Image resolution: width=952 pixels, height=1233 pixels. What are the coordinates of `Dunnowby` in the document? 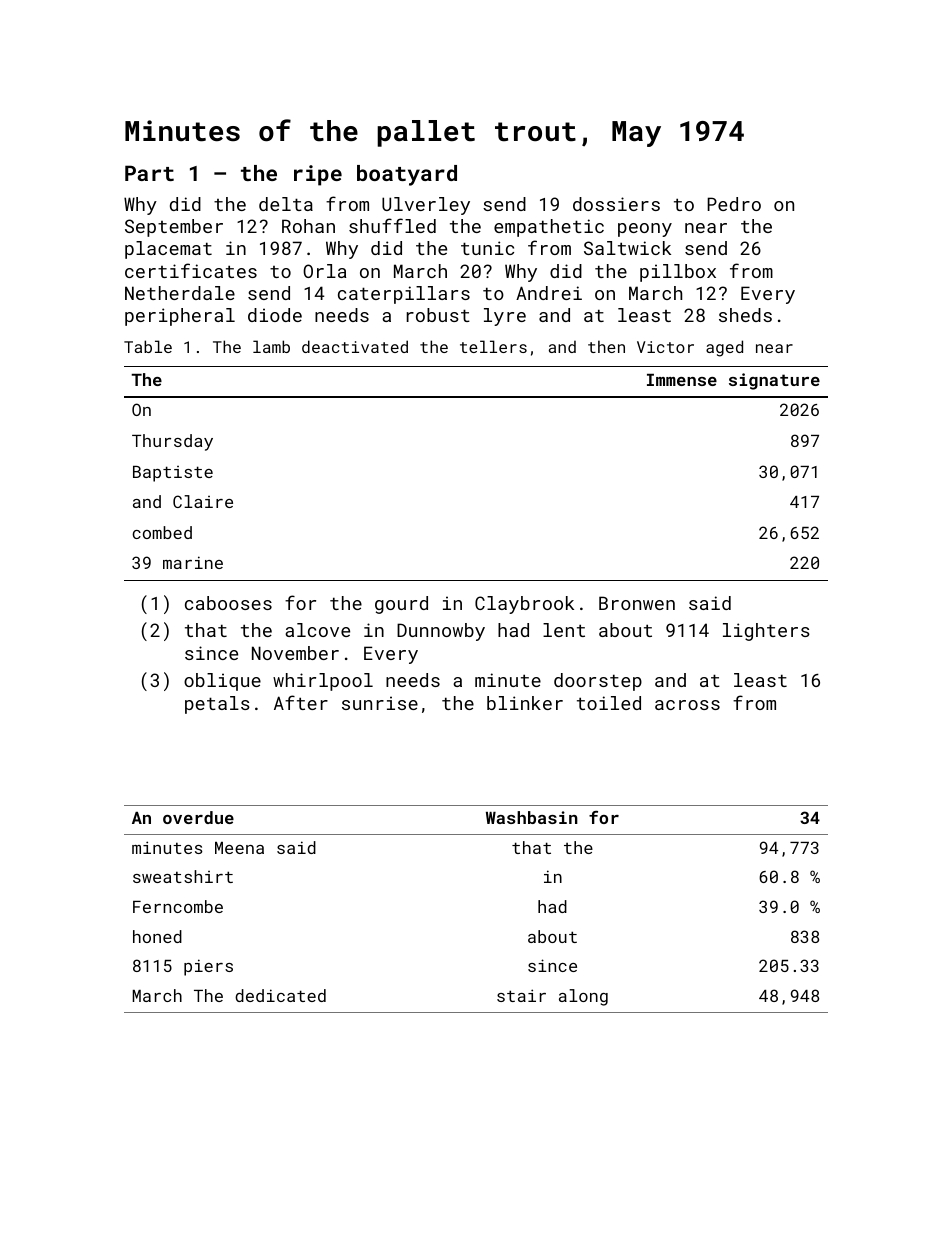 It's located at (441, 632).
